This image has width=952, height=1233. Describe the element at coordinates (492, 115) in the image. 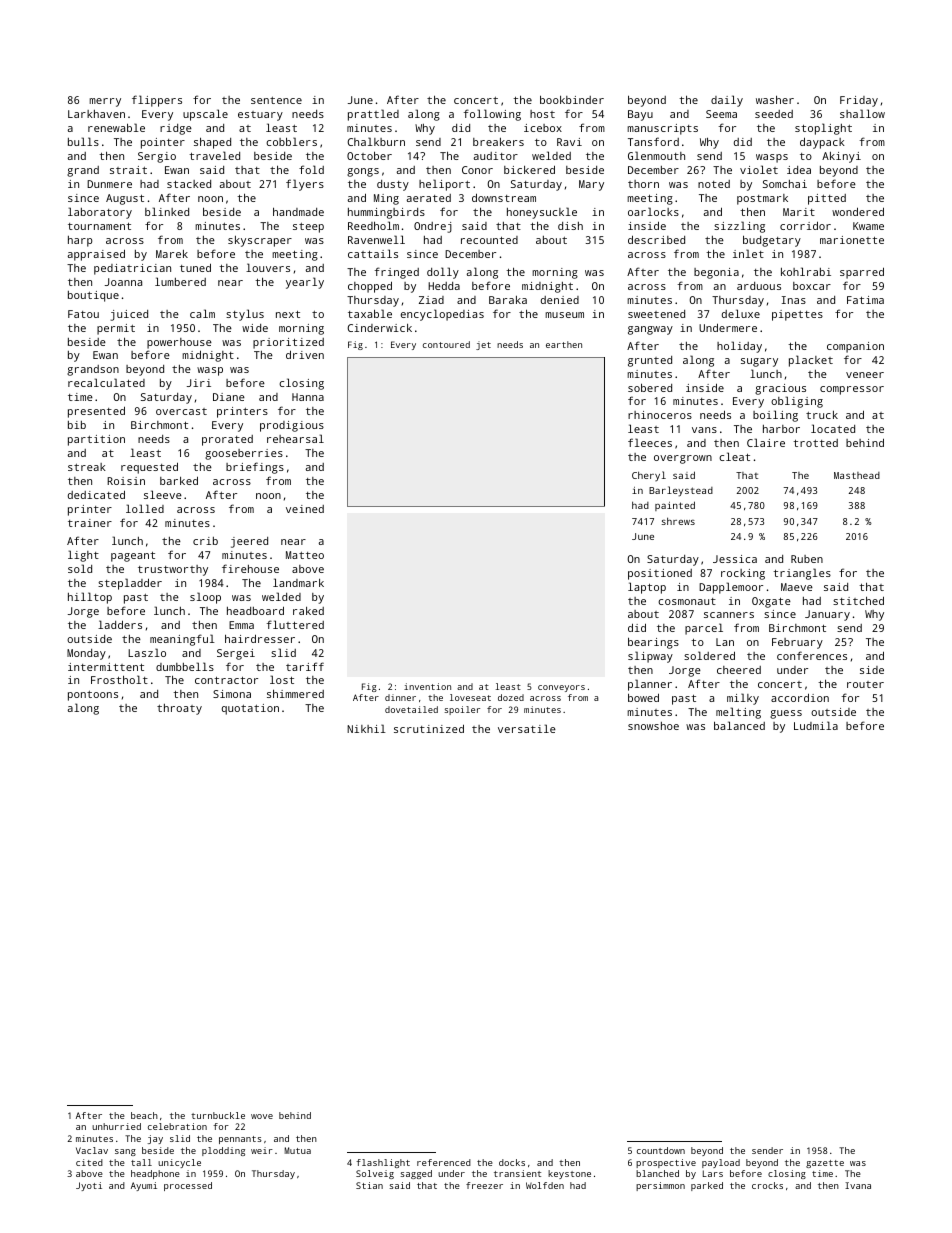

I see `following` at that location.
